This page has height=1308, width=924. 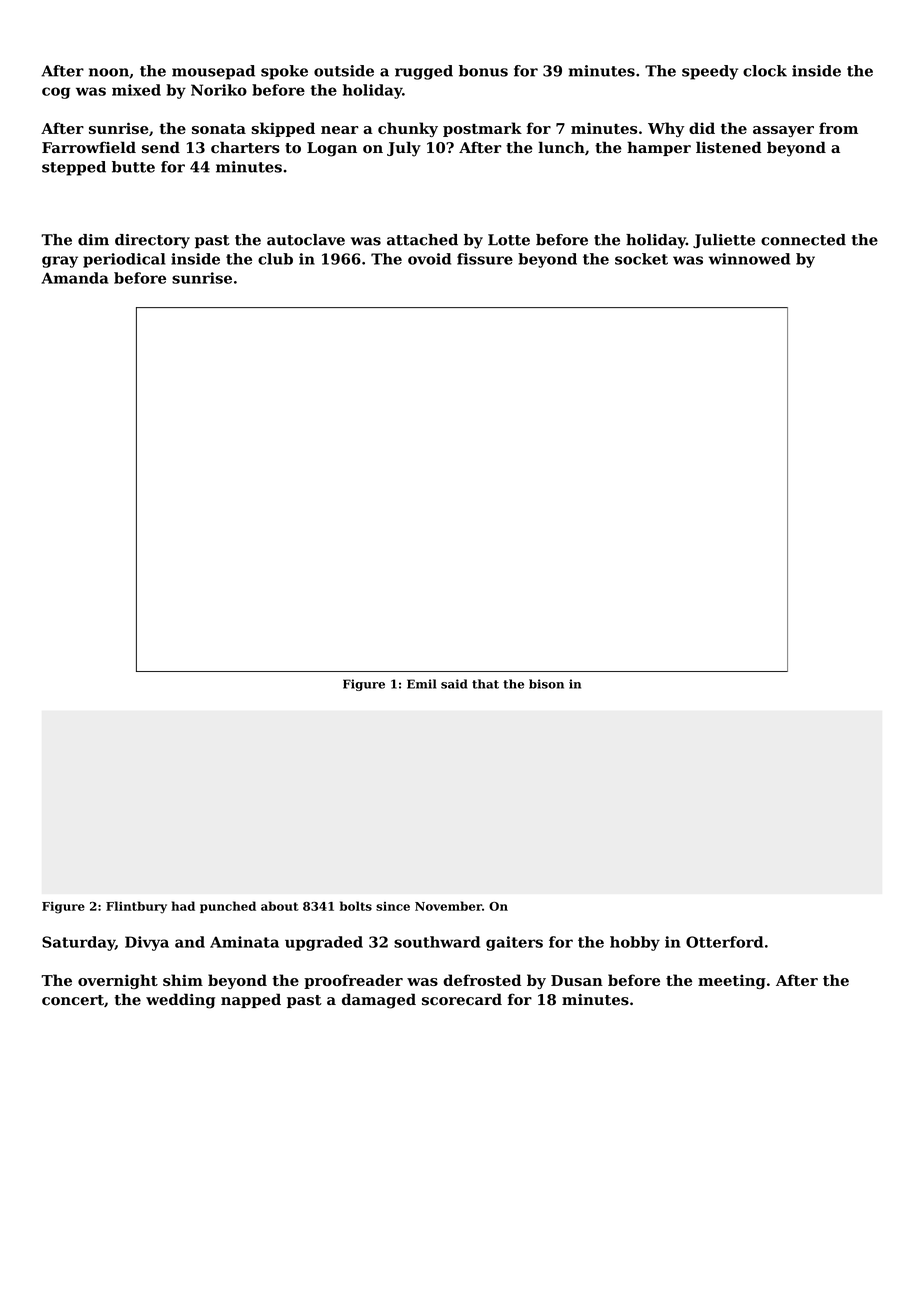 What do you see at coordinates (73, 1000) in the page?
I see `concert` at bounding box center [73, 1000].
